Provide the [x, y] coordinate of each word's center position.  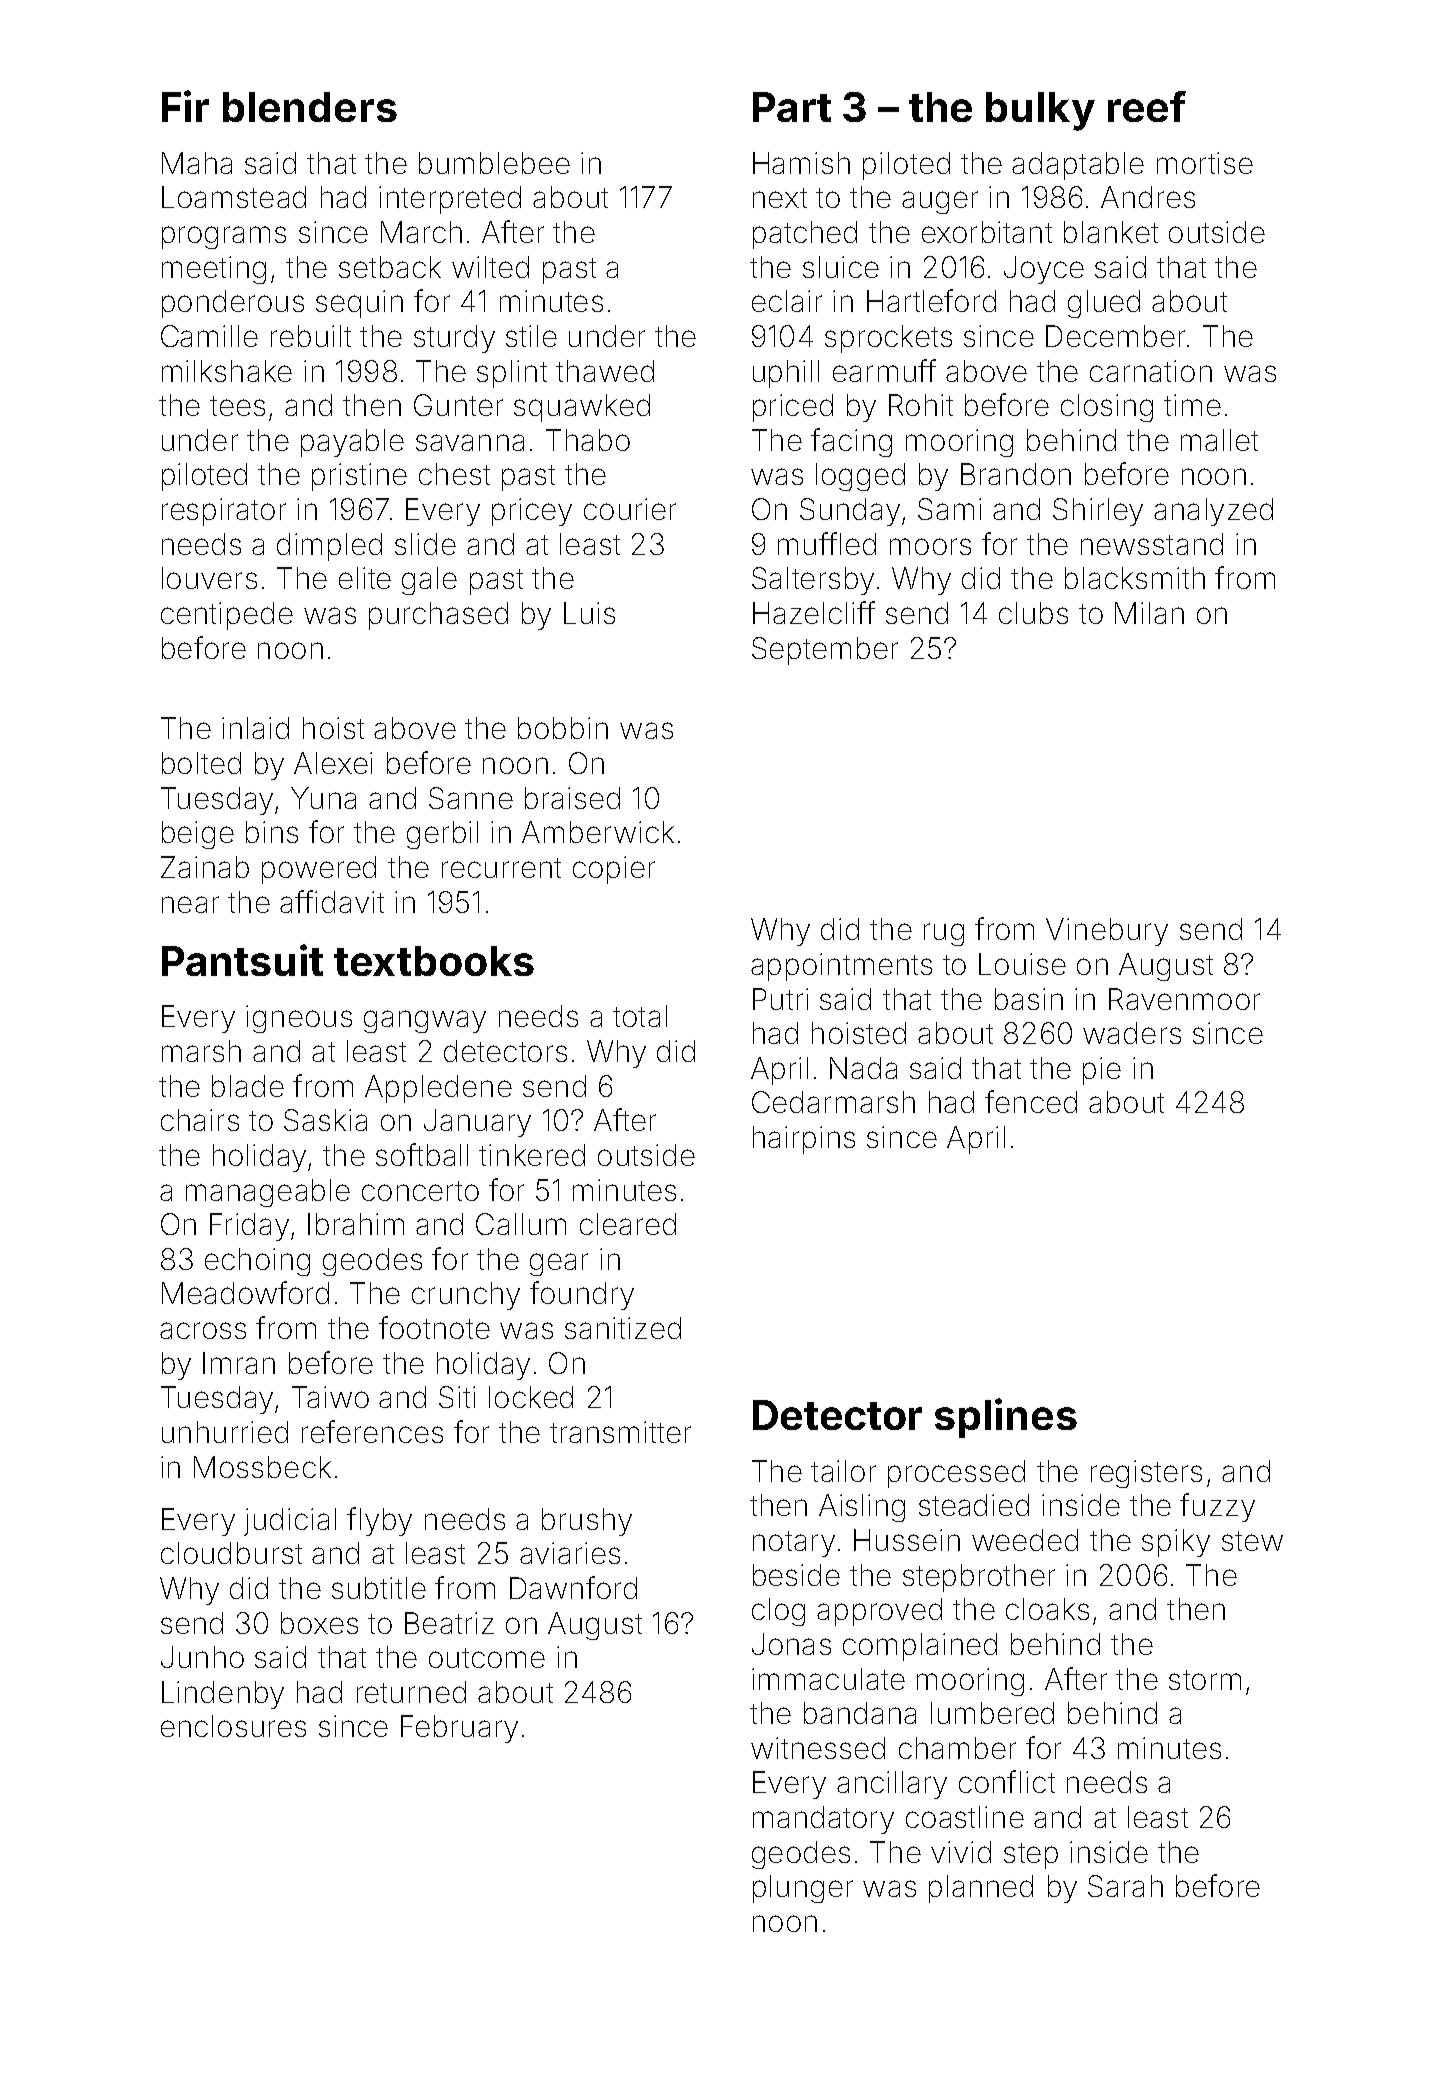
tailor [843, 1471]
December [1115, 336]
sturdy [454, 339]
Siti [457, 1397]
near [190, 904]
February [459, 1729]
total [640, 1016]
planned [981, 1889]
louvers [209, 578]
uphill [786, 374]
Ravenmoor [1184, 999]
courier [630, 509]
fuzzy [1217, 1507]
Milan [1149, 613]
